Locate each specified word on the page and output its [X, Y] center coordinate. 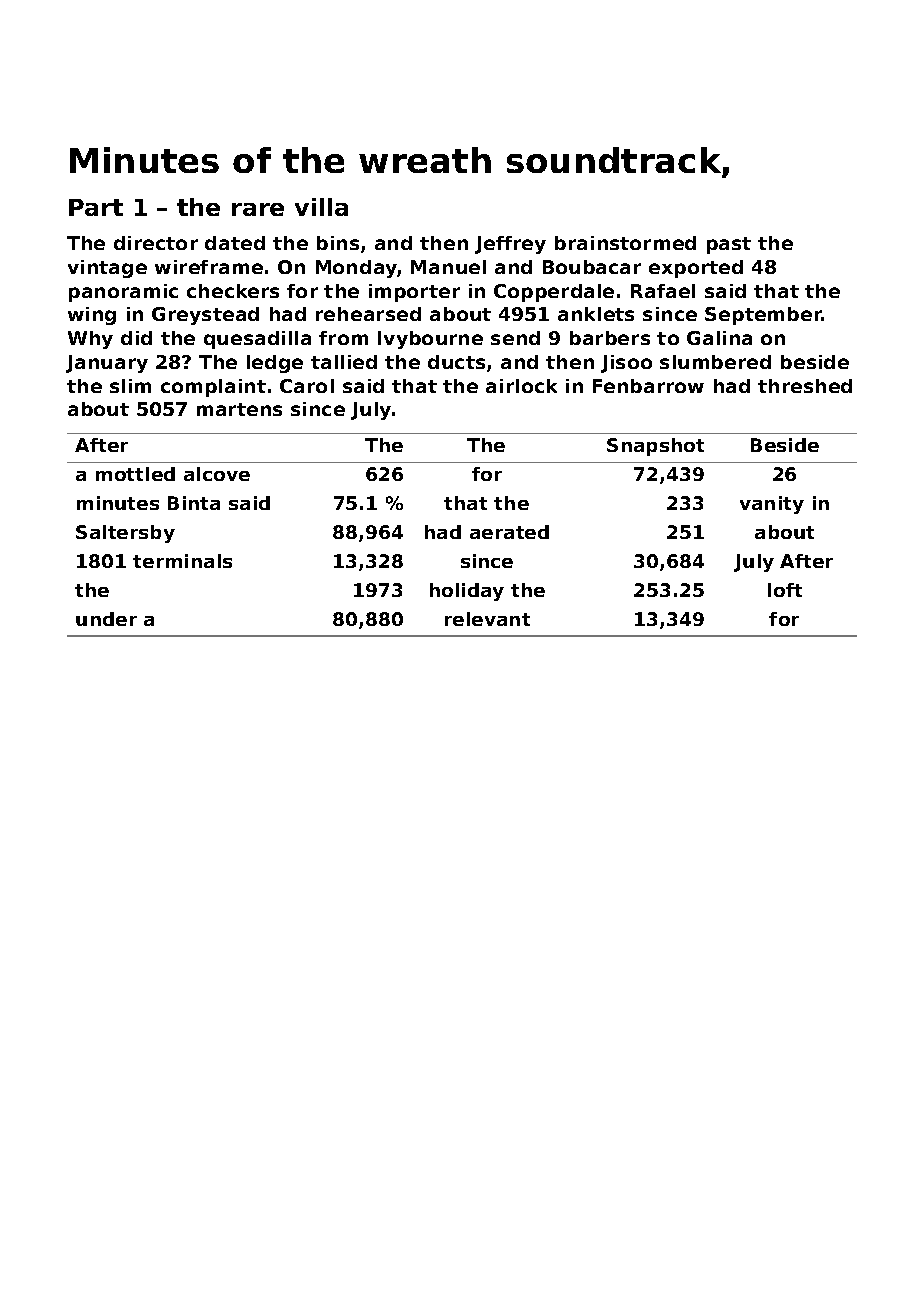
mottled [135, 474]
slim [130, 386]
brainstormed [625, 243]
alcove [217, 474]
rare [258, 209]
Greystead [205, 316]
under [106, 619]
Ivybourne [430, 340]
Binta [194, 503]
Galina [719, 338]
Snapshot [655, 447]
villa [321, 207]
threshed [805, 386]
